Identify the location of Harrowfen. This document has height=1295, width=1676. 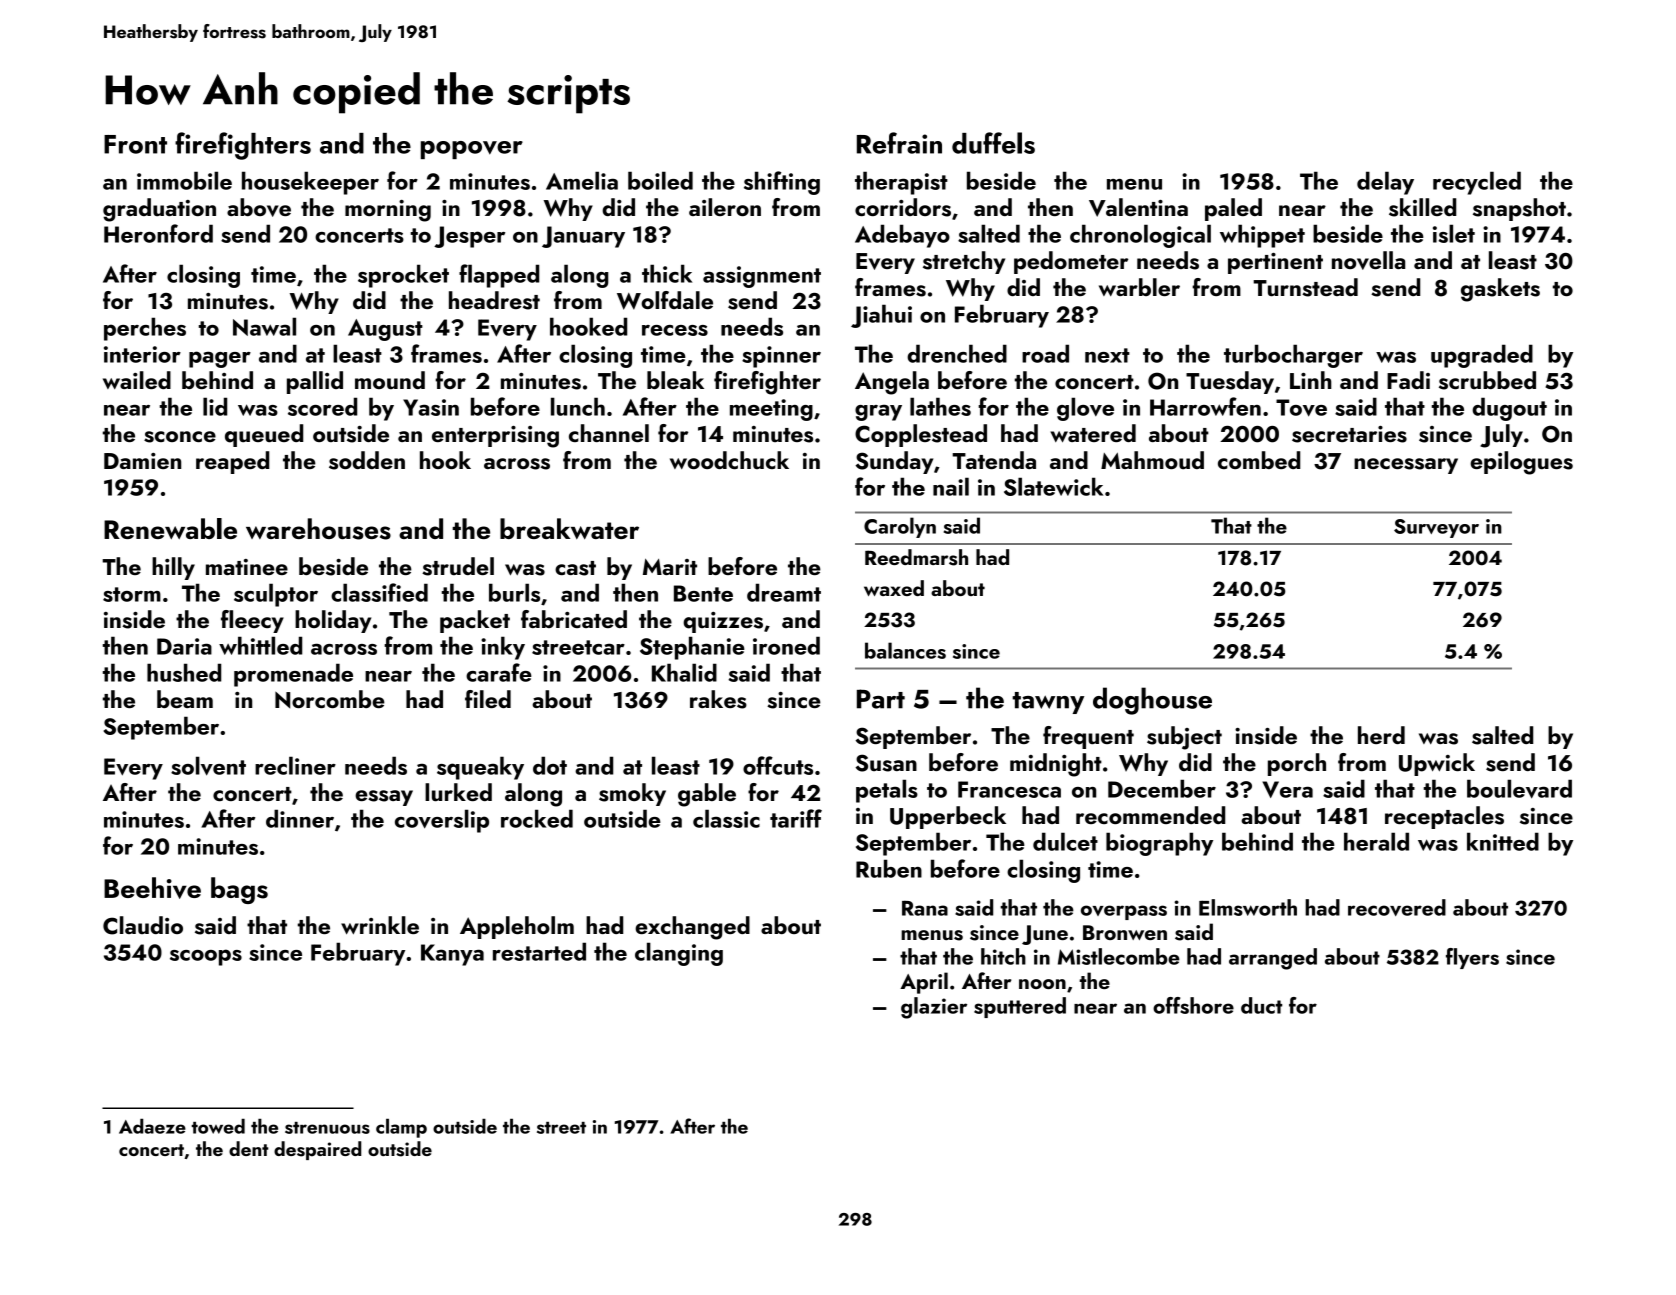
(1205, 406).
